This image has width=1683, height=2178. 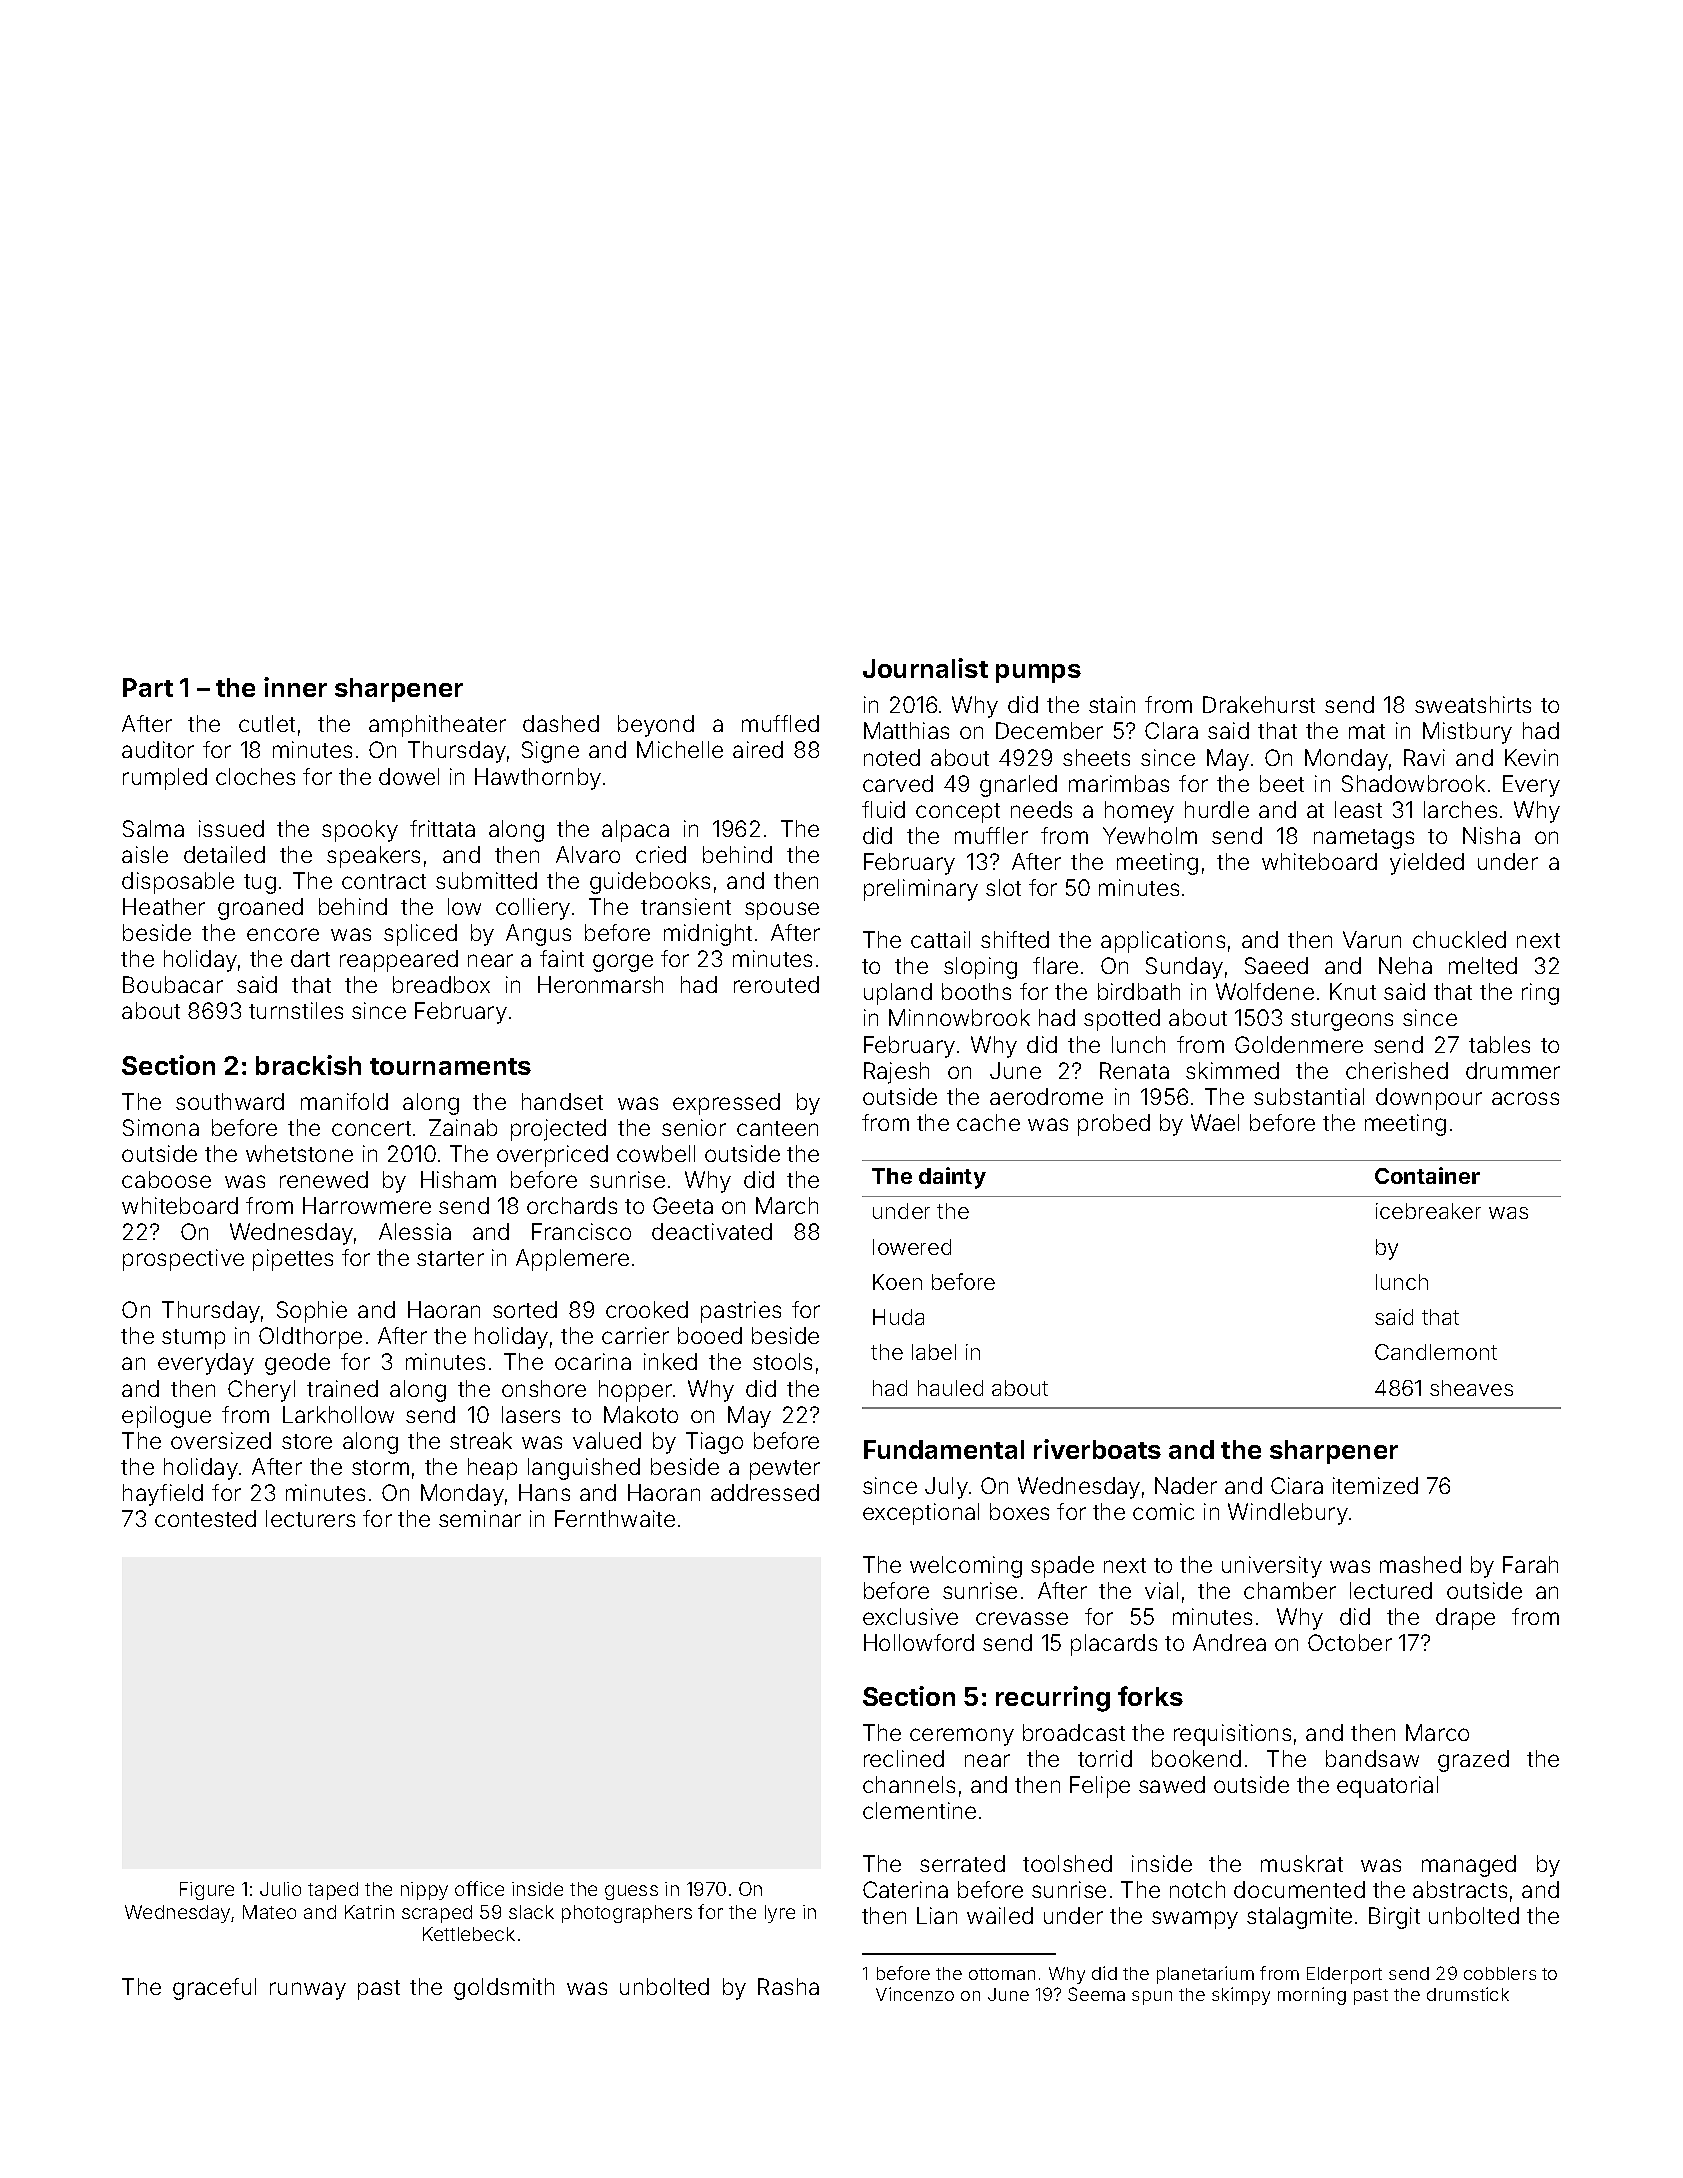 What do you see at coordinates (1427, 1175) in the image?
I see `Container` at bounding box center [1427, 1175].
